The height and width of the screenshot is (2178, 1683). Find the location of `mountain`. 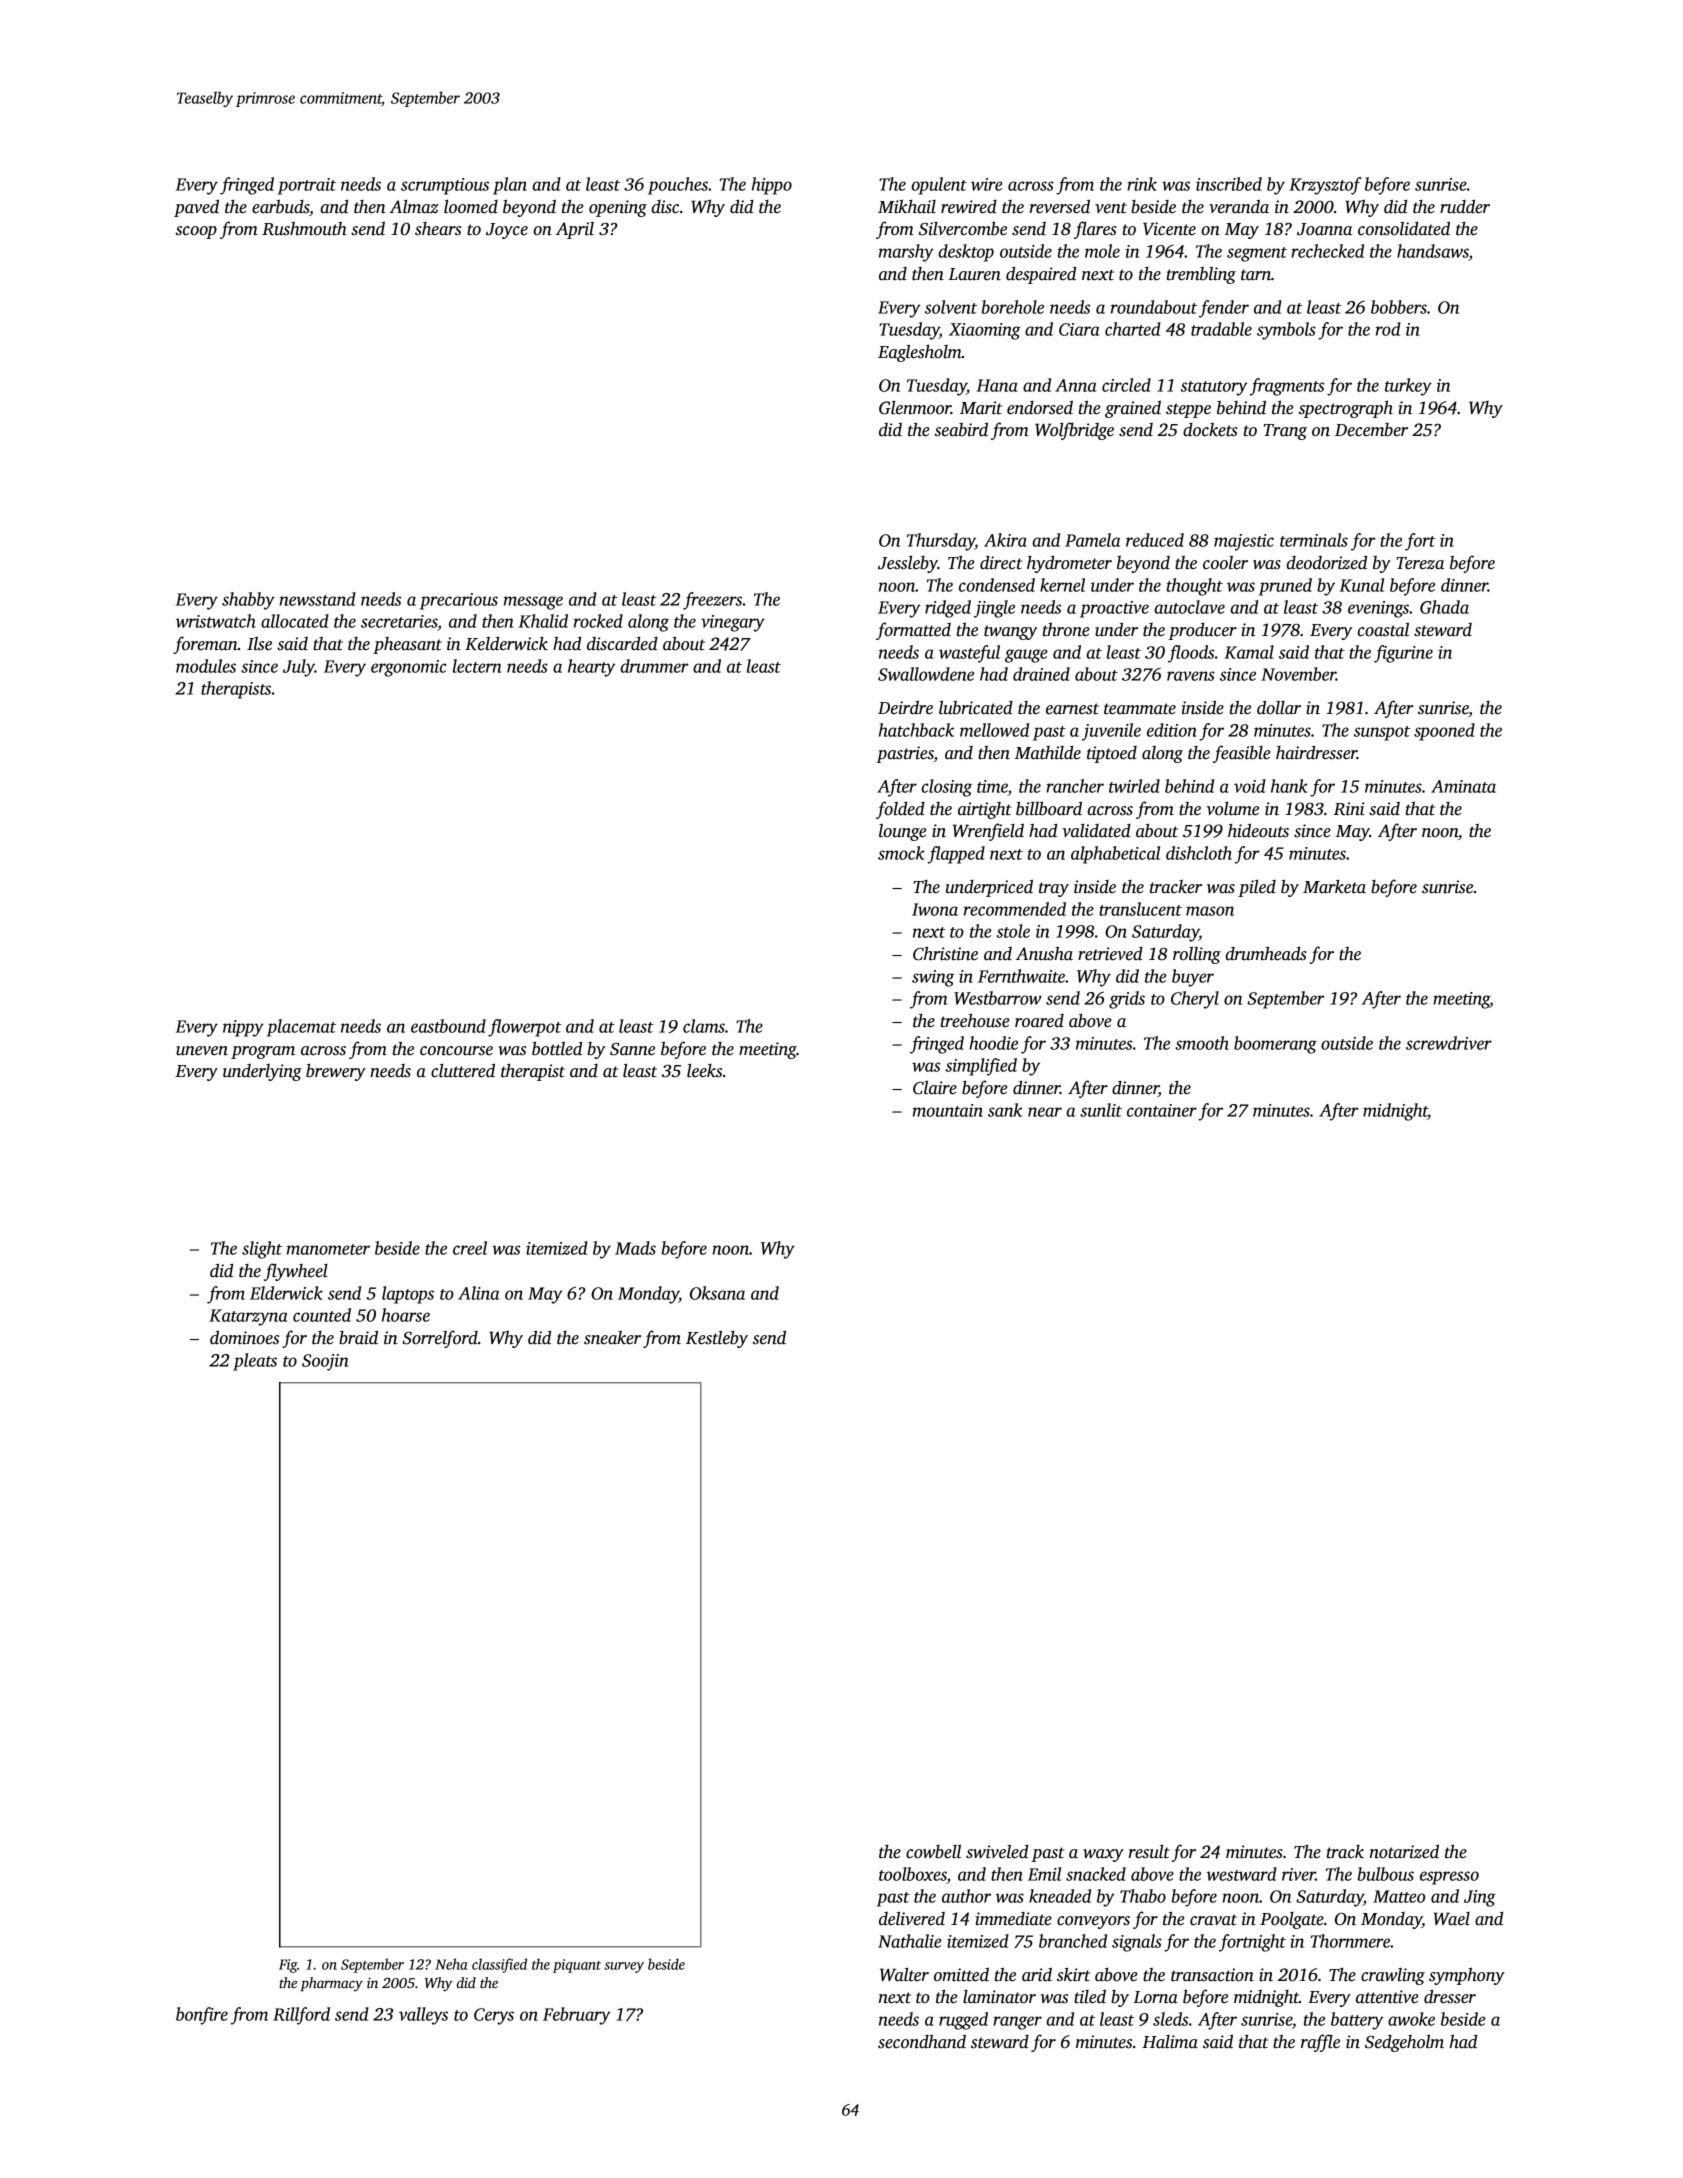

mountain is located at coordinates (948, 1110).
